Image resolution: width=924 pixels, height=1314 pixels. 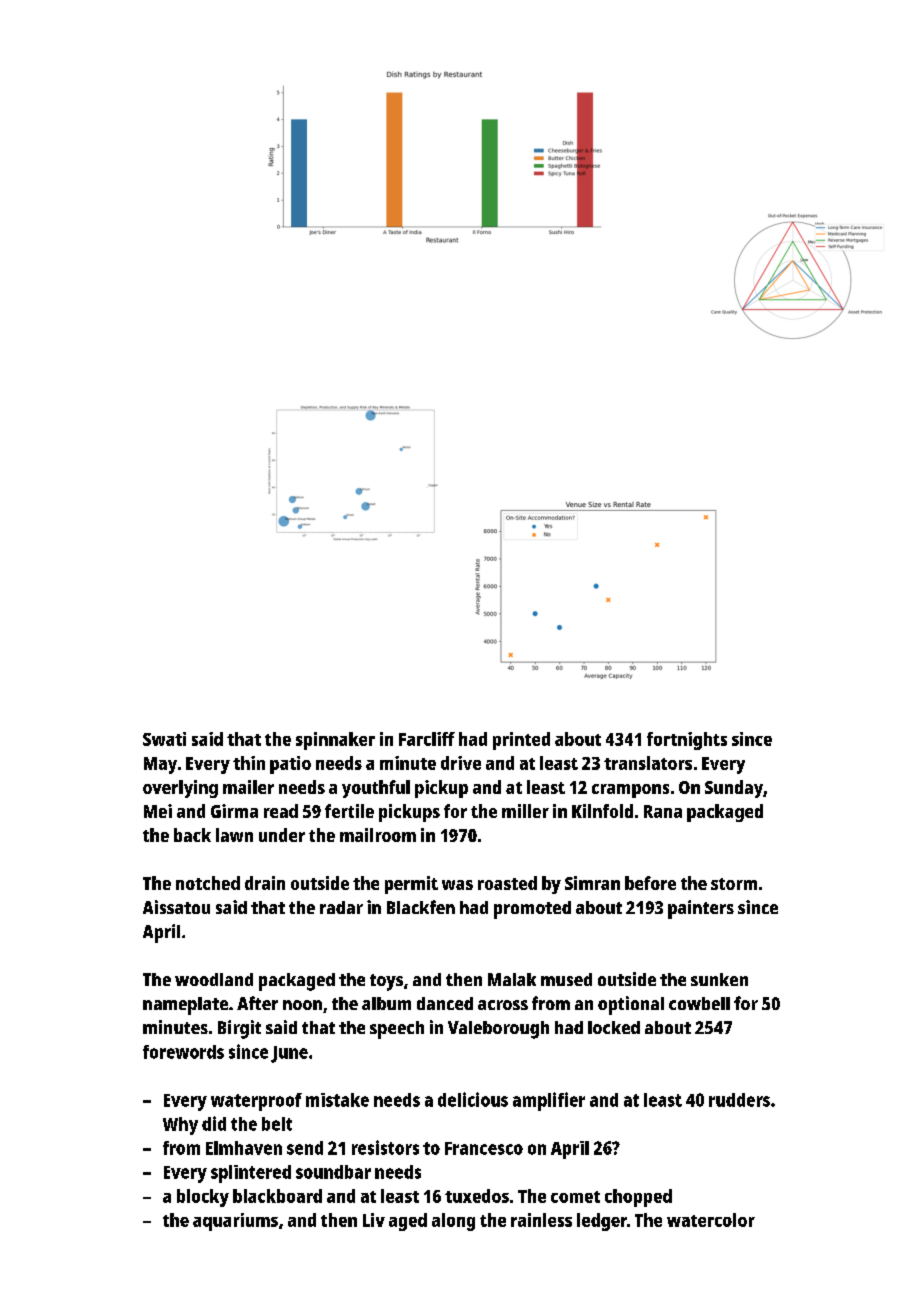 I want to click on sunken, so click(x=719, y=979).
